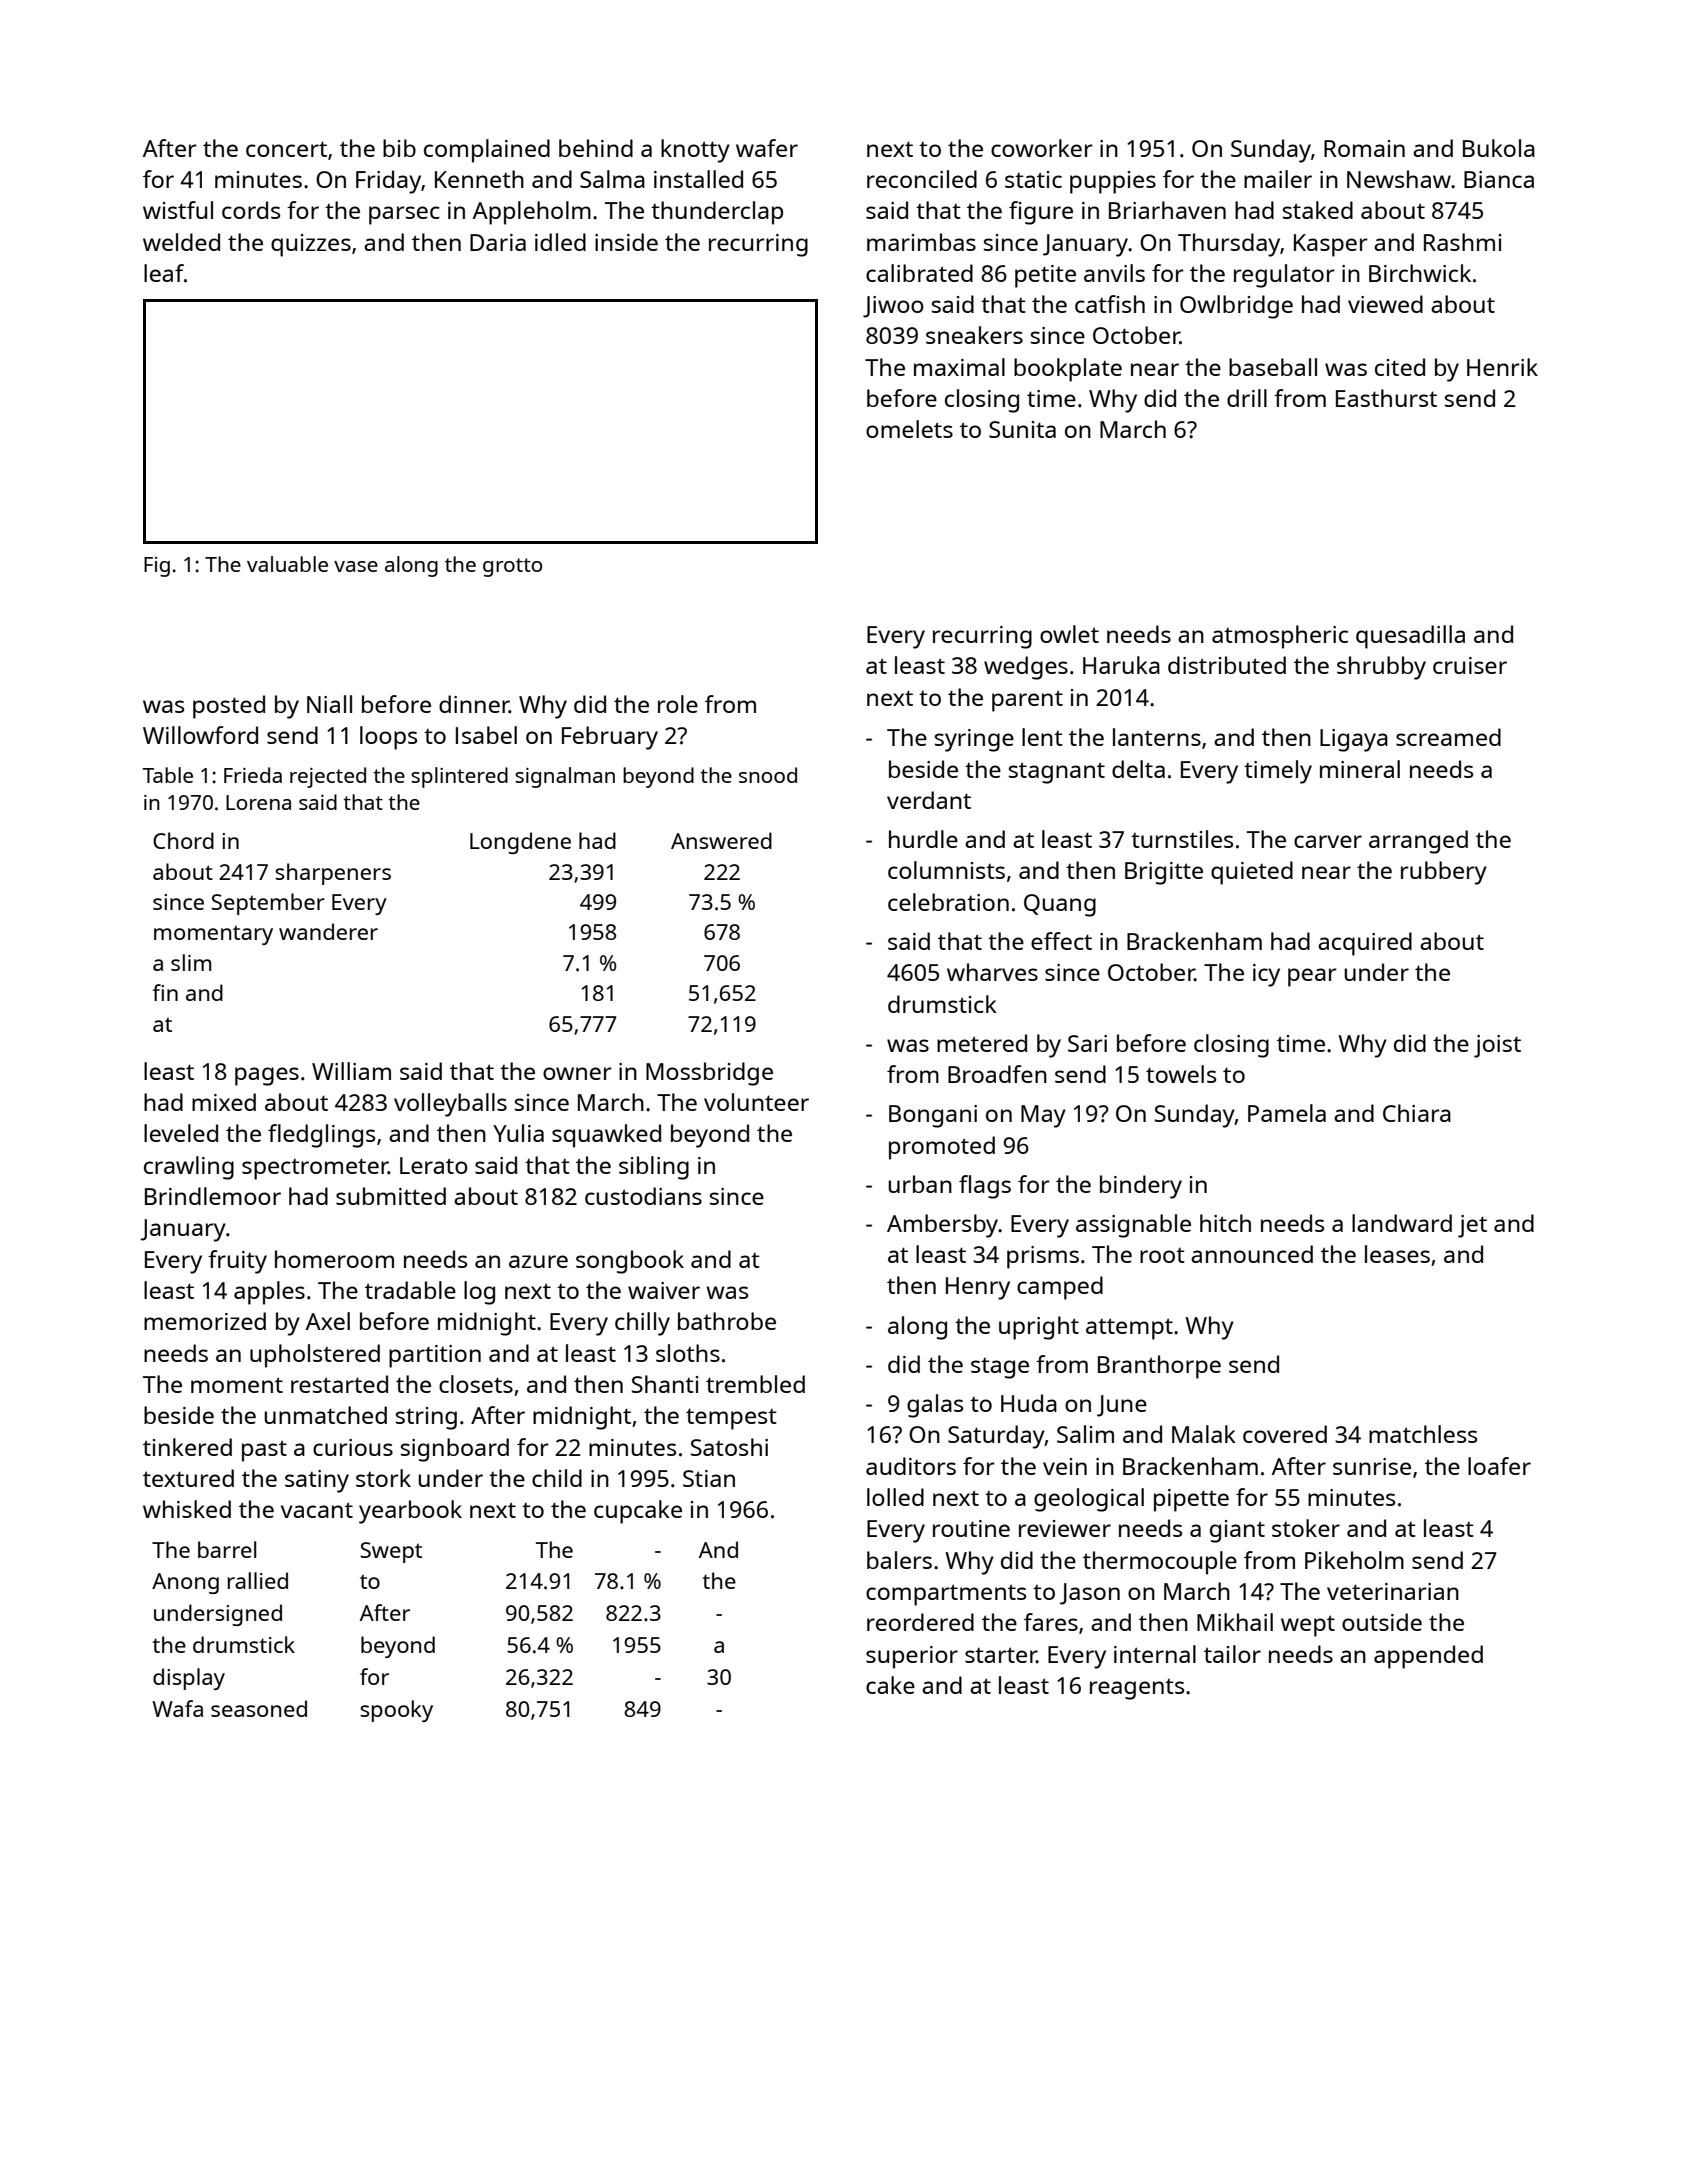  Describe the element at coordinates (315, 1356) in the page. I see `upholstered` at that location.
